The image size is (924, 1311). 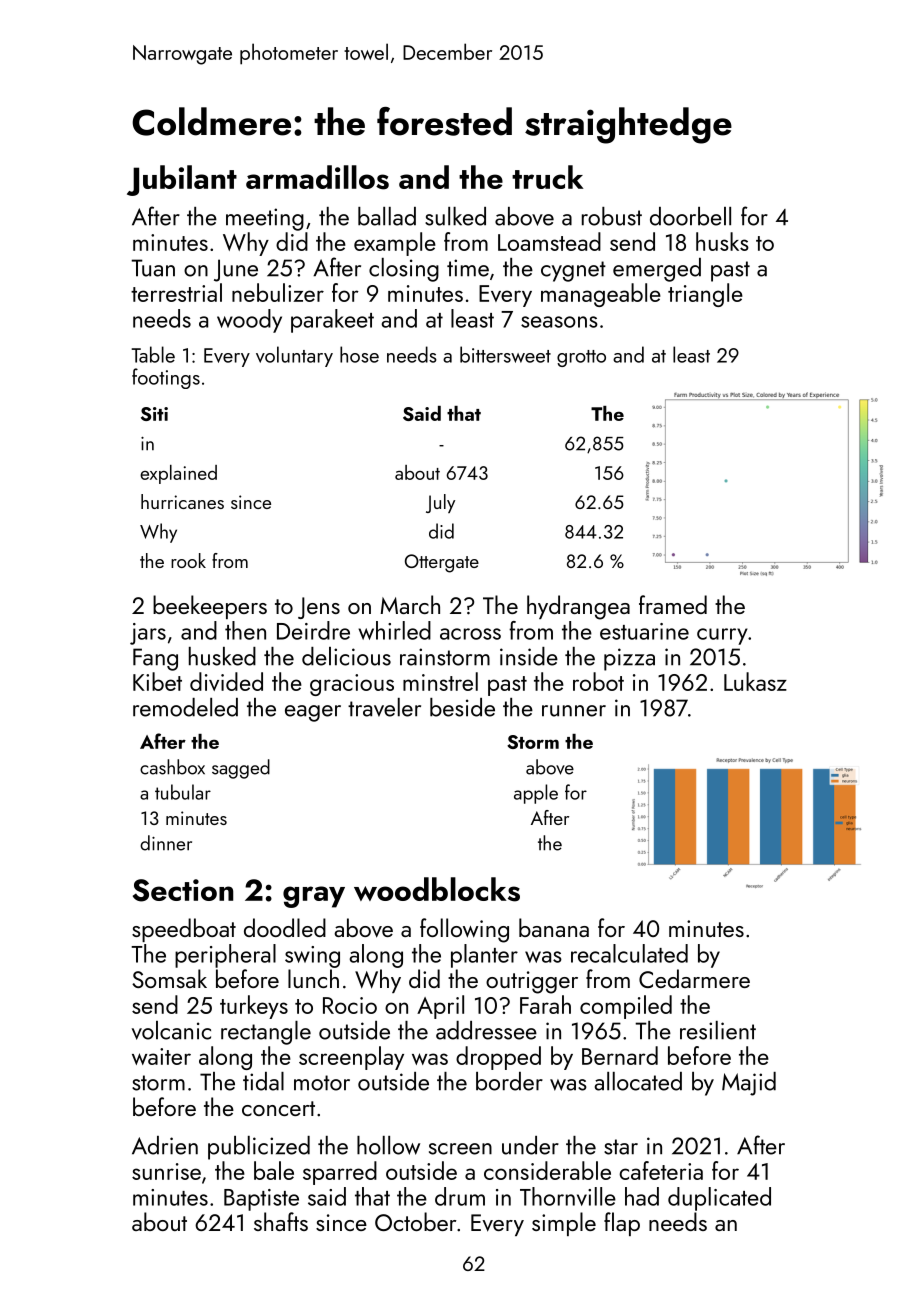 What do you see at coordinates (705, 295) in the screenshot?
I see `triangle` at bounding box center [705, 295].
